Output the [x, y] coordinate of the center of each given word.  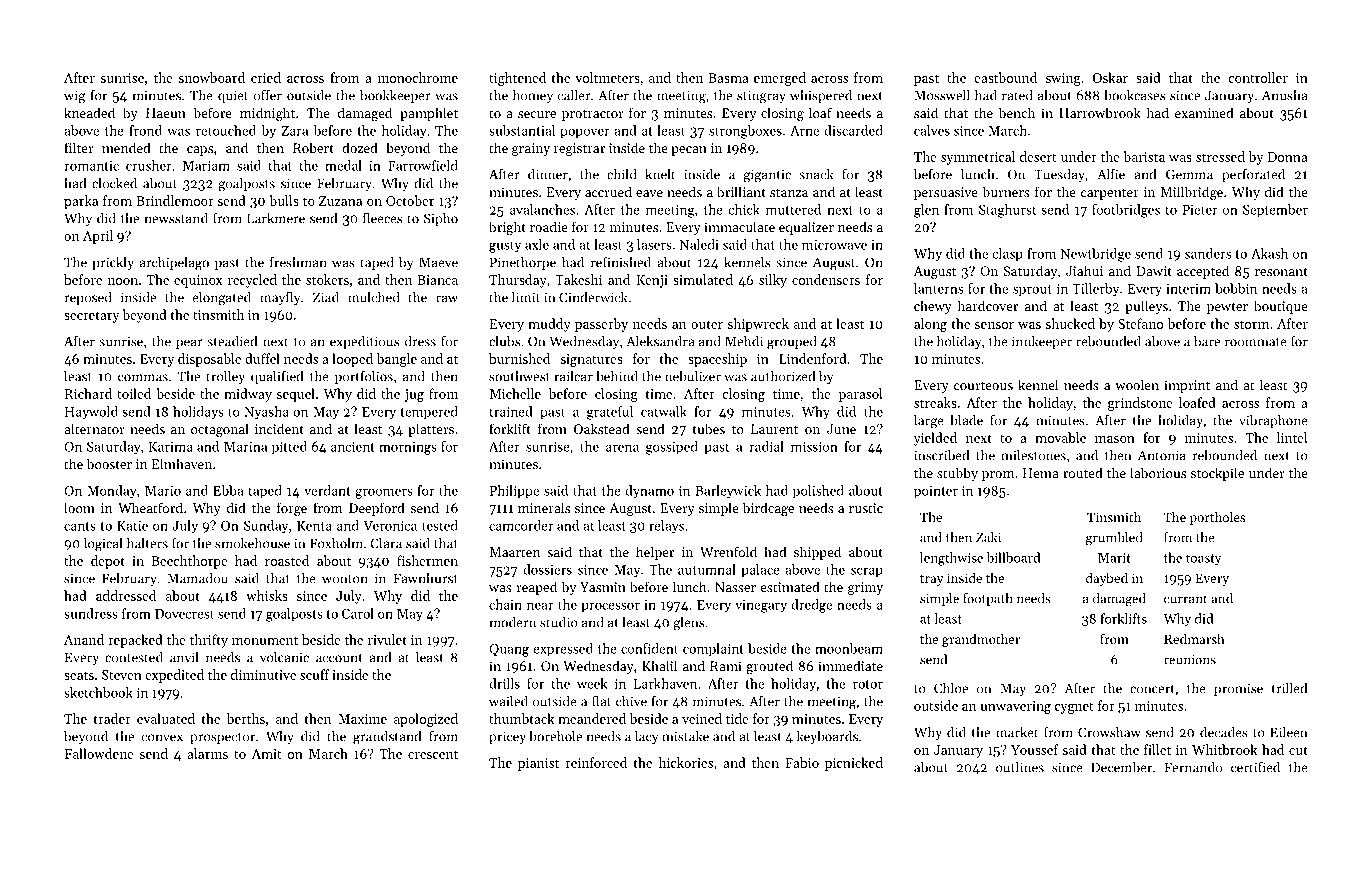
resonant [1281, 271]
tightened [517, 79]
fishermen [427, 560]
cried [266, 77]
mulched [374, 297]
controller [1258, 77]
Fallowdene [99, 753]
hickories [686, 762]
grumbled [1114, 539]
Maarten [515, 552]
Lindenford [813, 358]
